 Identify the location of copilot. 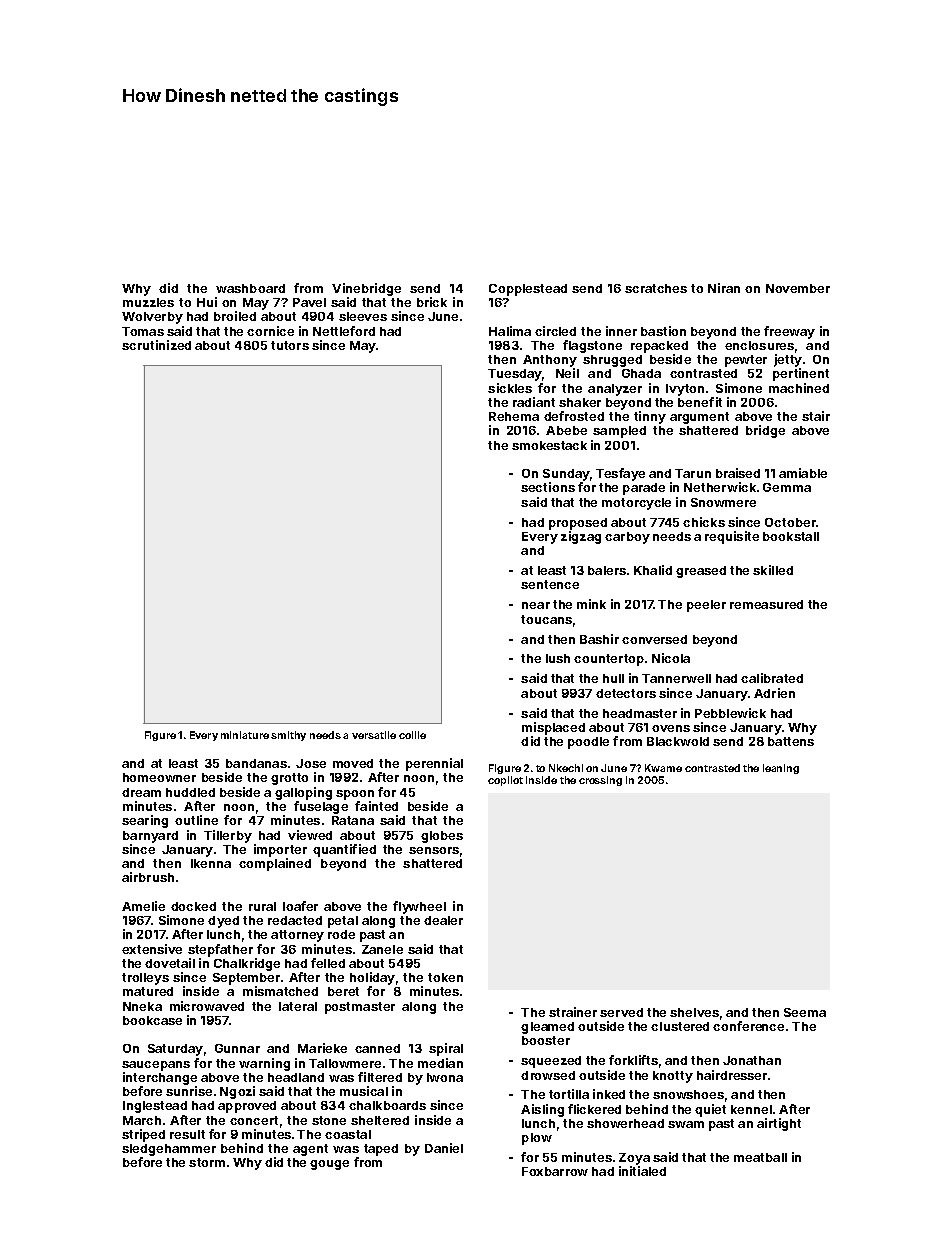
(505, 781).
